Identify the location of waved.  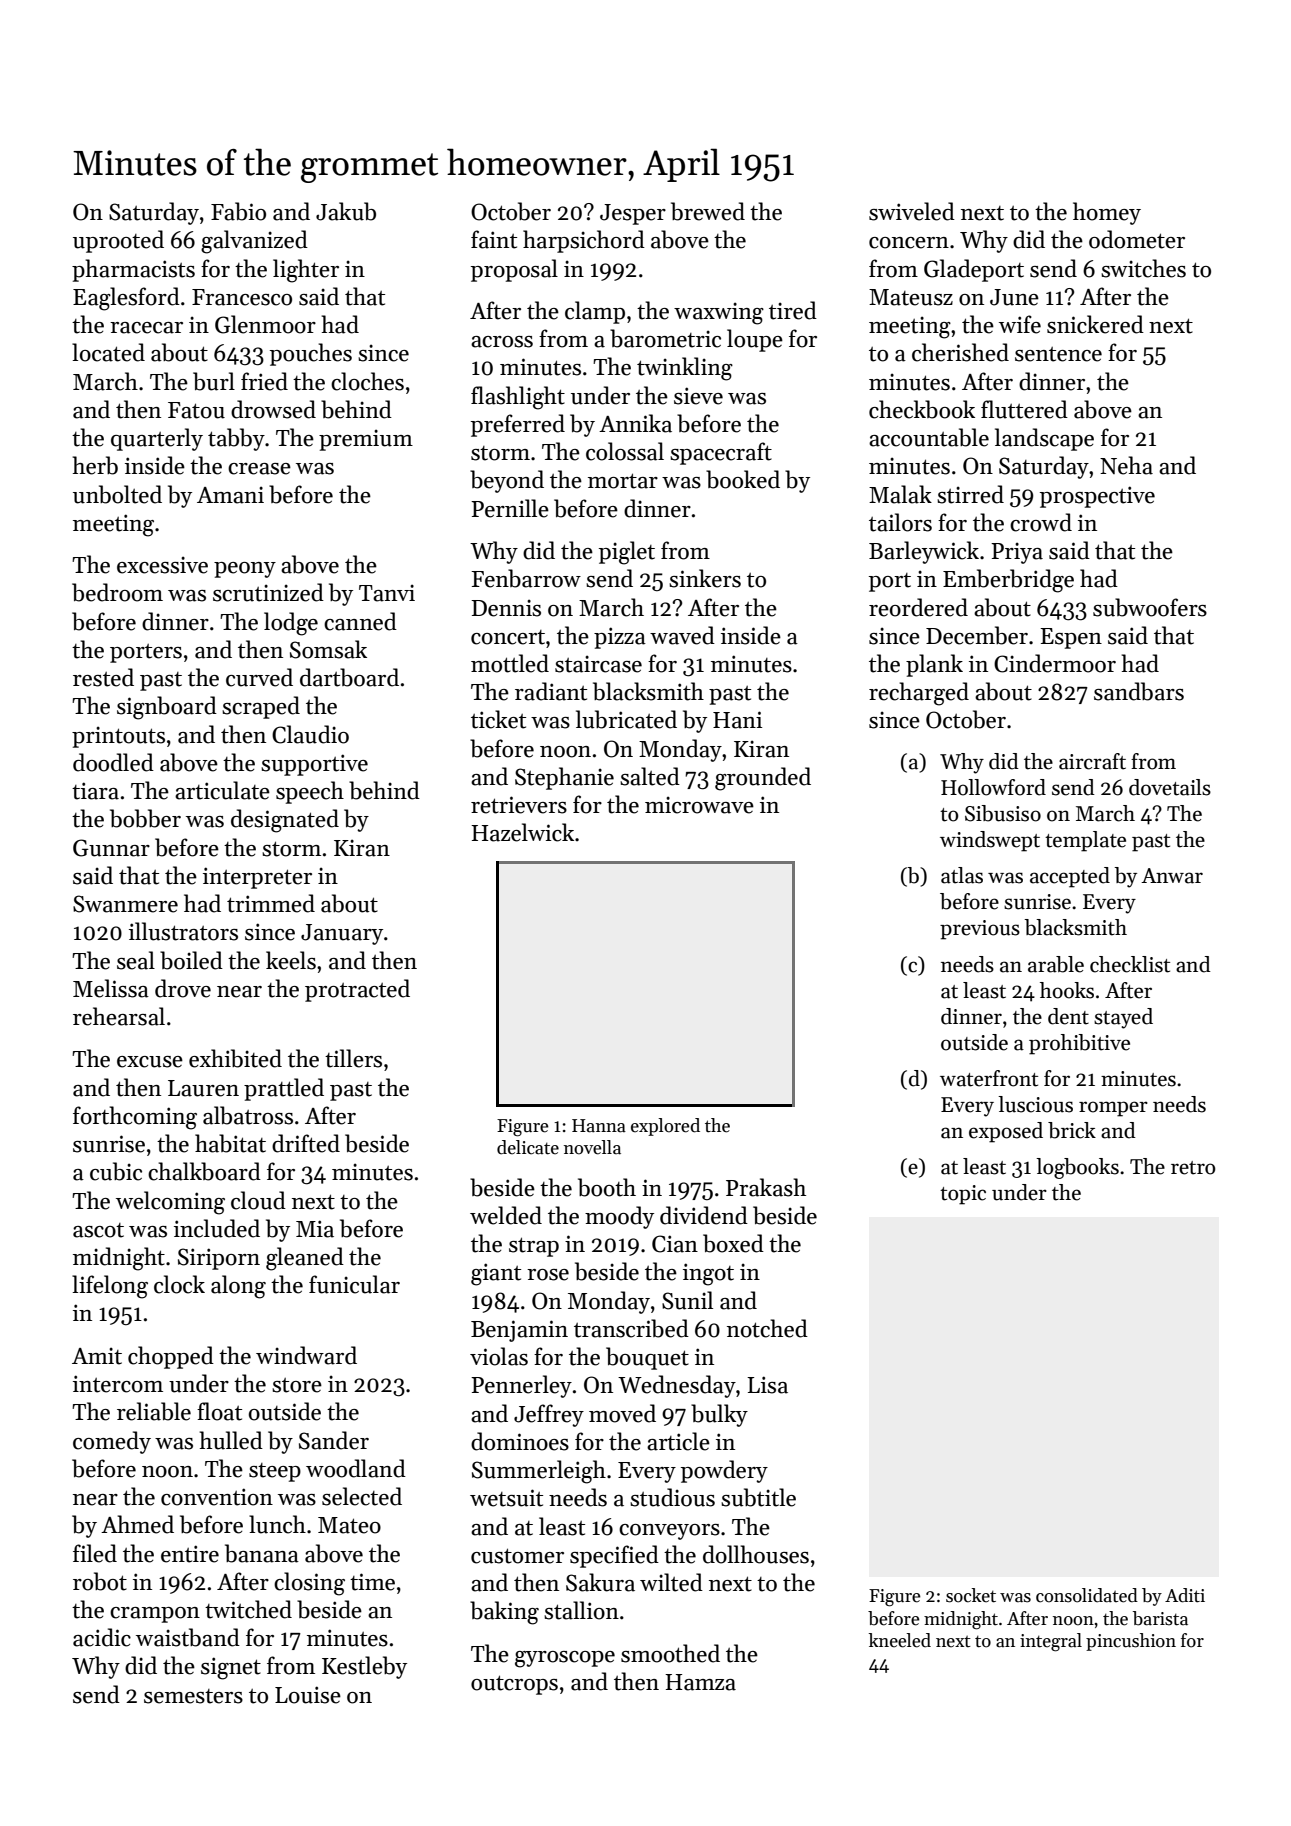
(682, 635).
